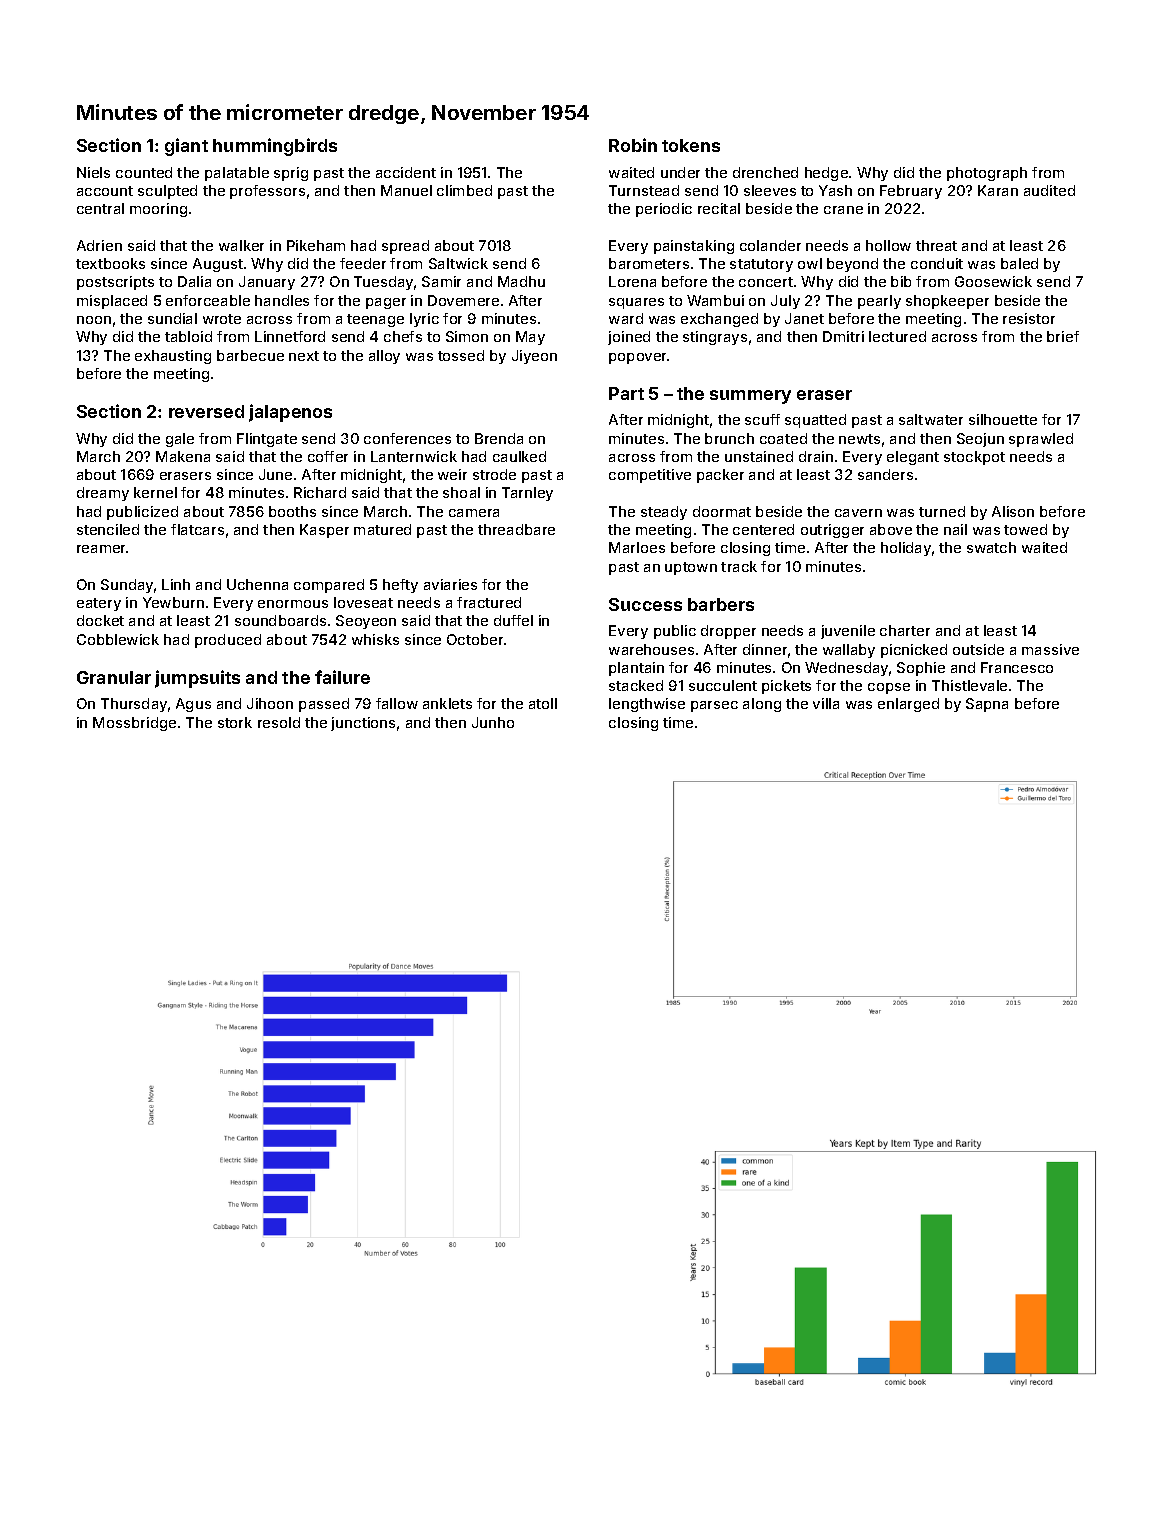 This screenshot has height=1520, width=1175. What do you see at coordinates (464, 190) in the screenshot?
I see `climbed` at bounding box center [464, 190].
